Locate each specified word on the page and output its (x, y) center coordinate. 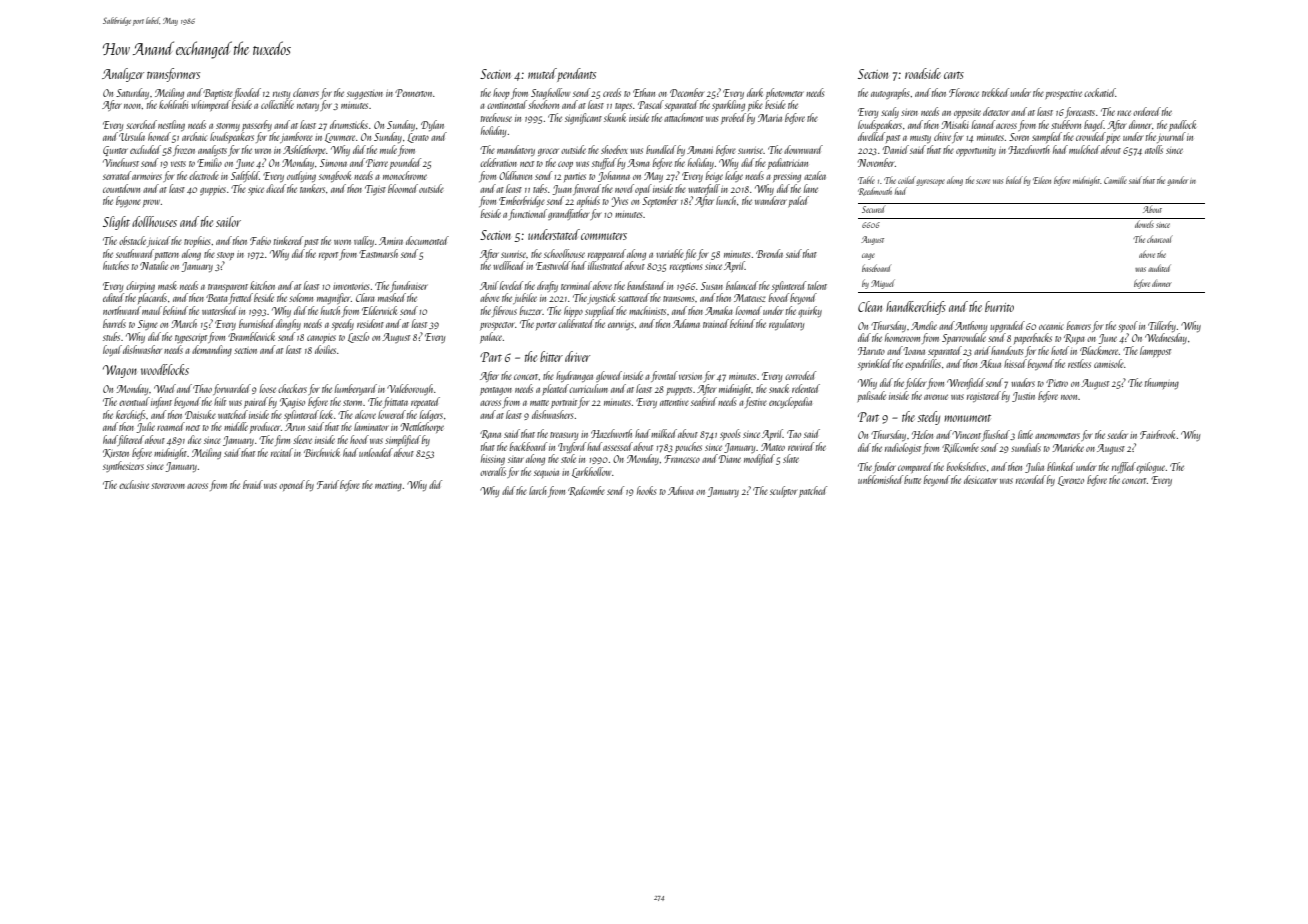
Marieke (1068, 447)
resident (370, 323)
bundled (661, 149)
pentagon (496, 391)
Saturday (132, 93)
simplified (403, 440)
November (876, 162)
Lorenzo (1071, 481)
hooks (646, 490)
